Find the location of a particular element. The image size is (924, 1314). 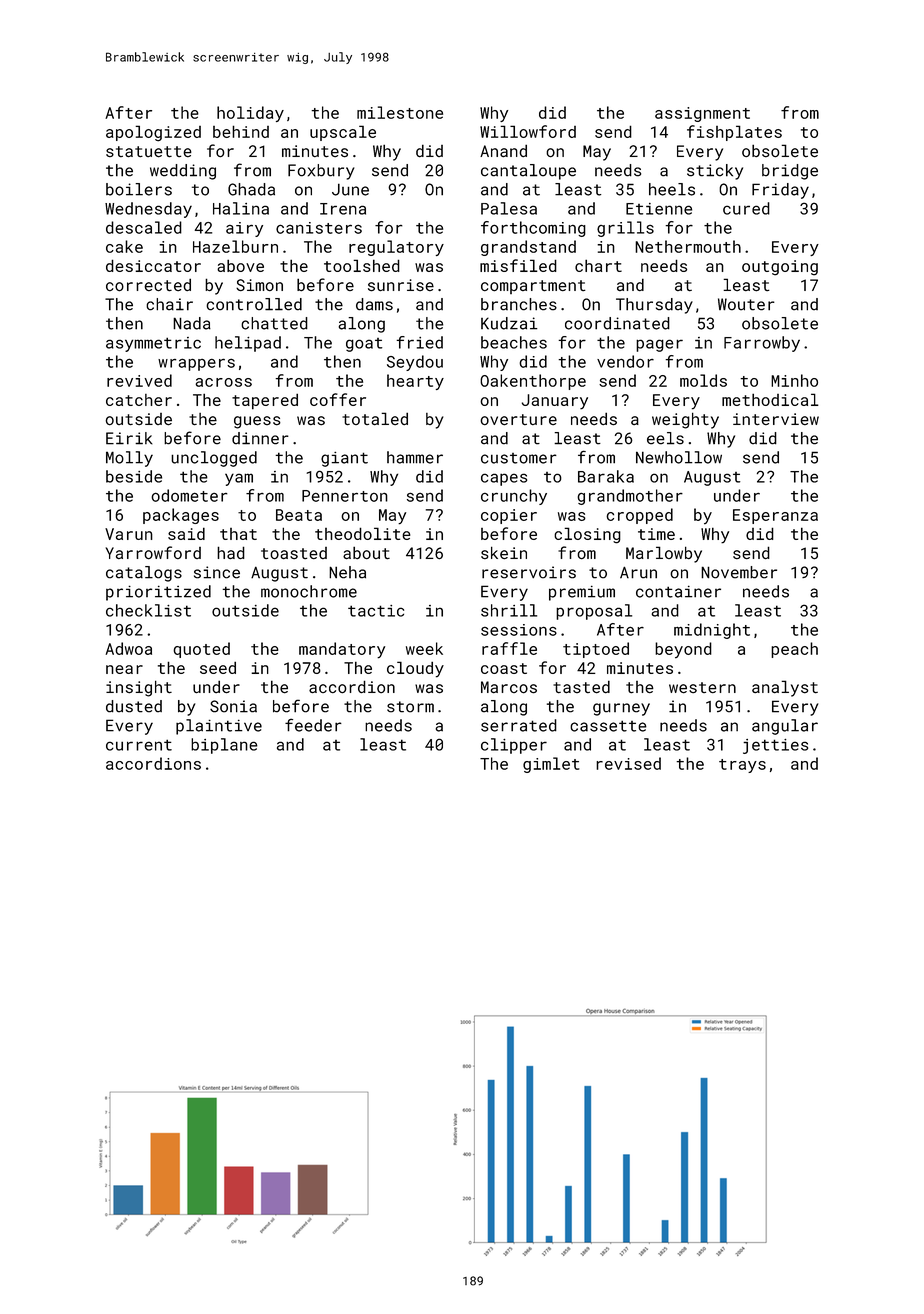

compartment is located at coordinates (533, 287).
